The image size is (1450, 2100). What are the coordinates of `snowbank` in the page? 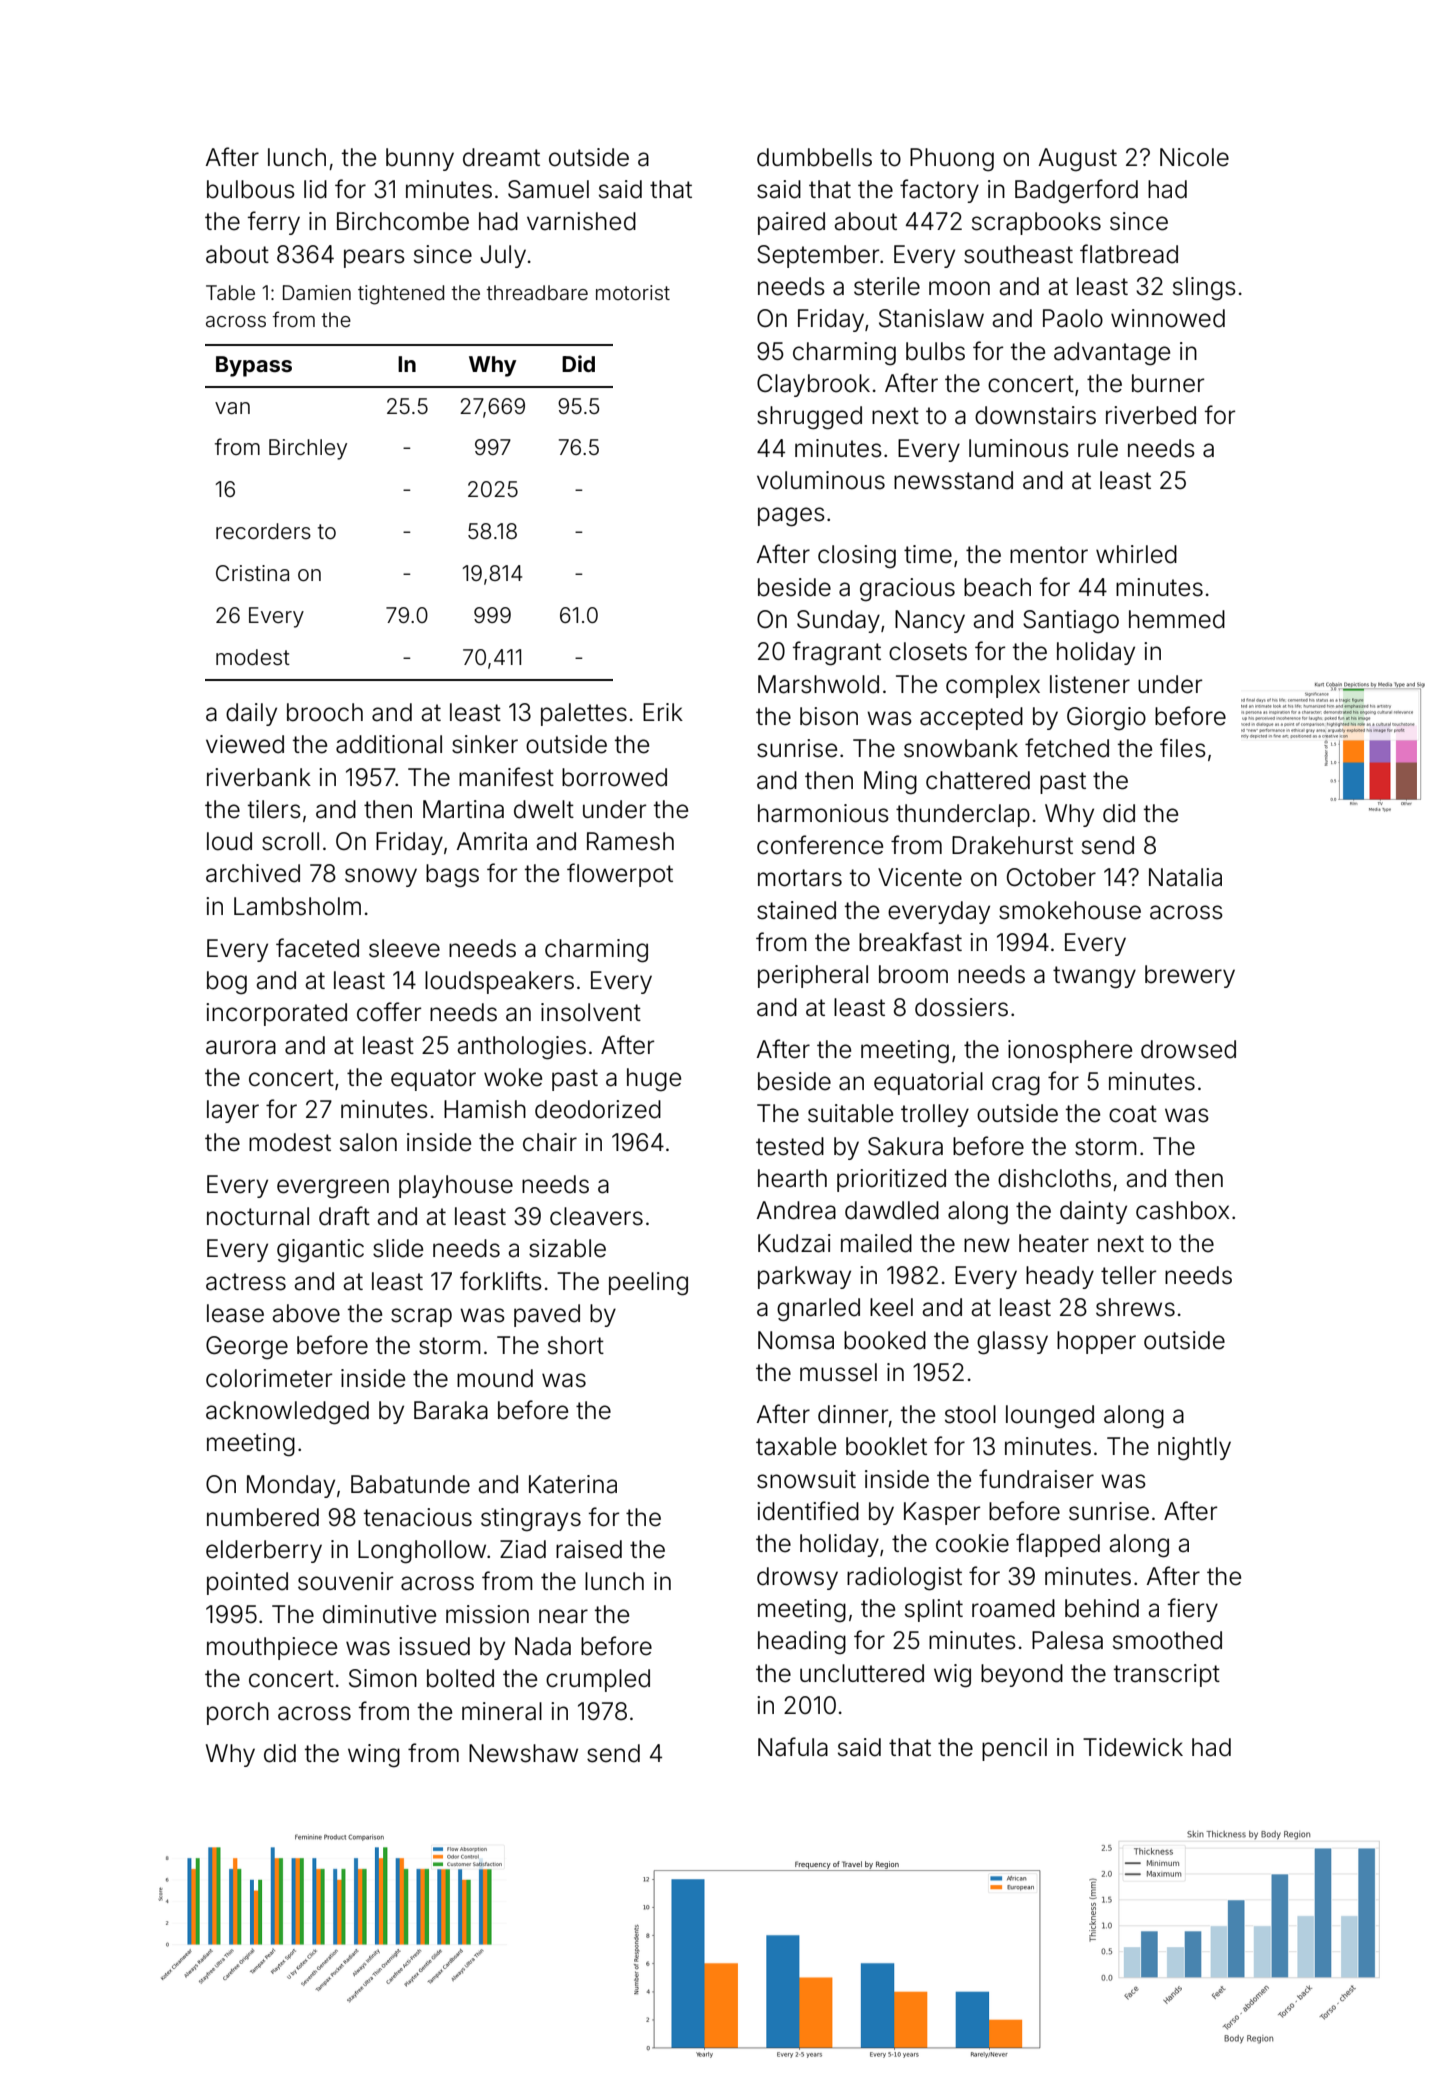 It's located at (961, 748).
